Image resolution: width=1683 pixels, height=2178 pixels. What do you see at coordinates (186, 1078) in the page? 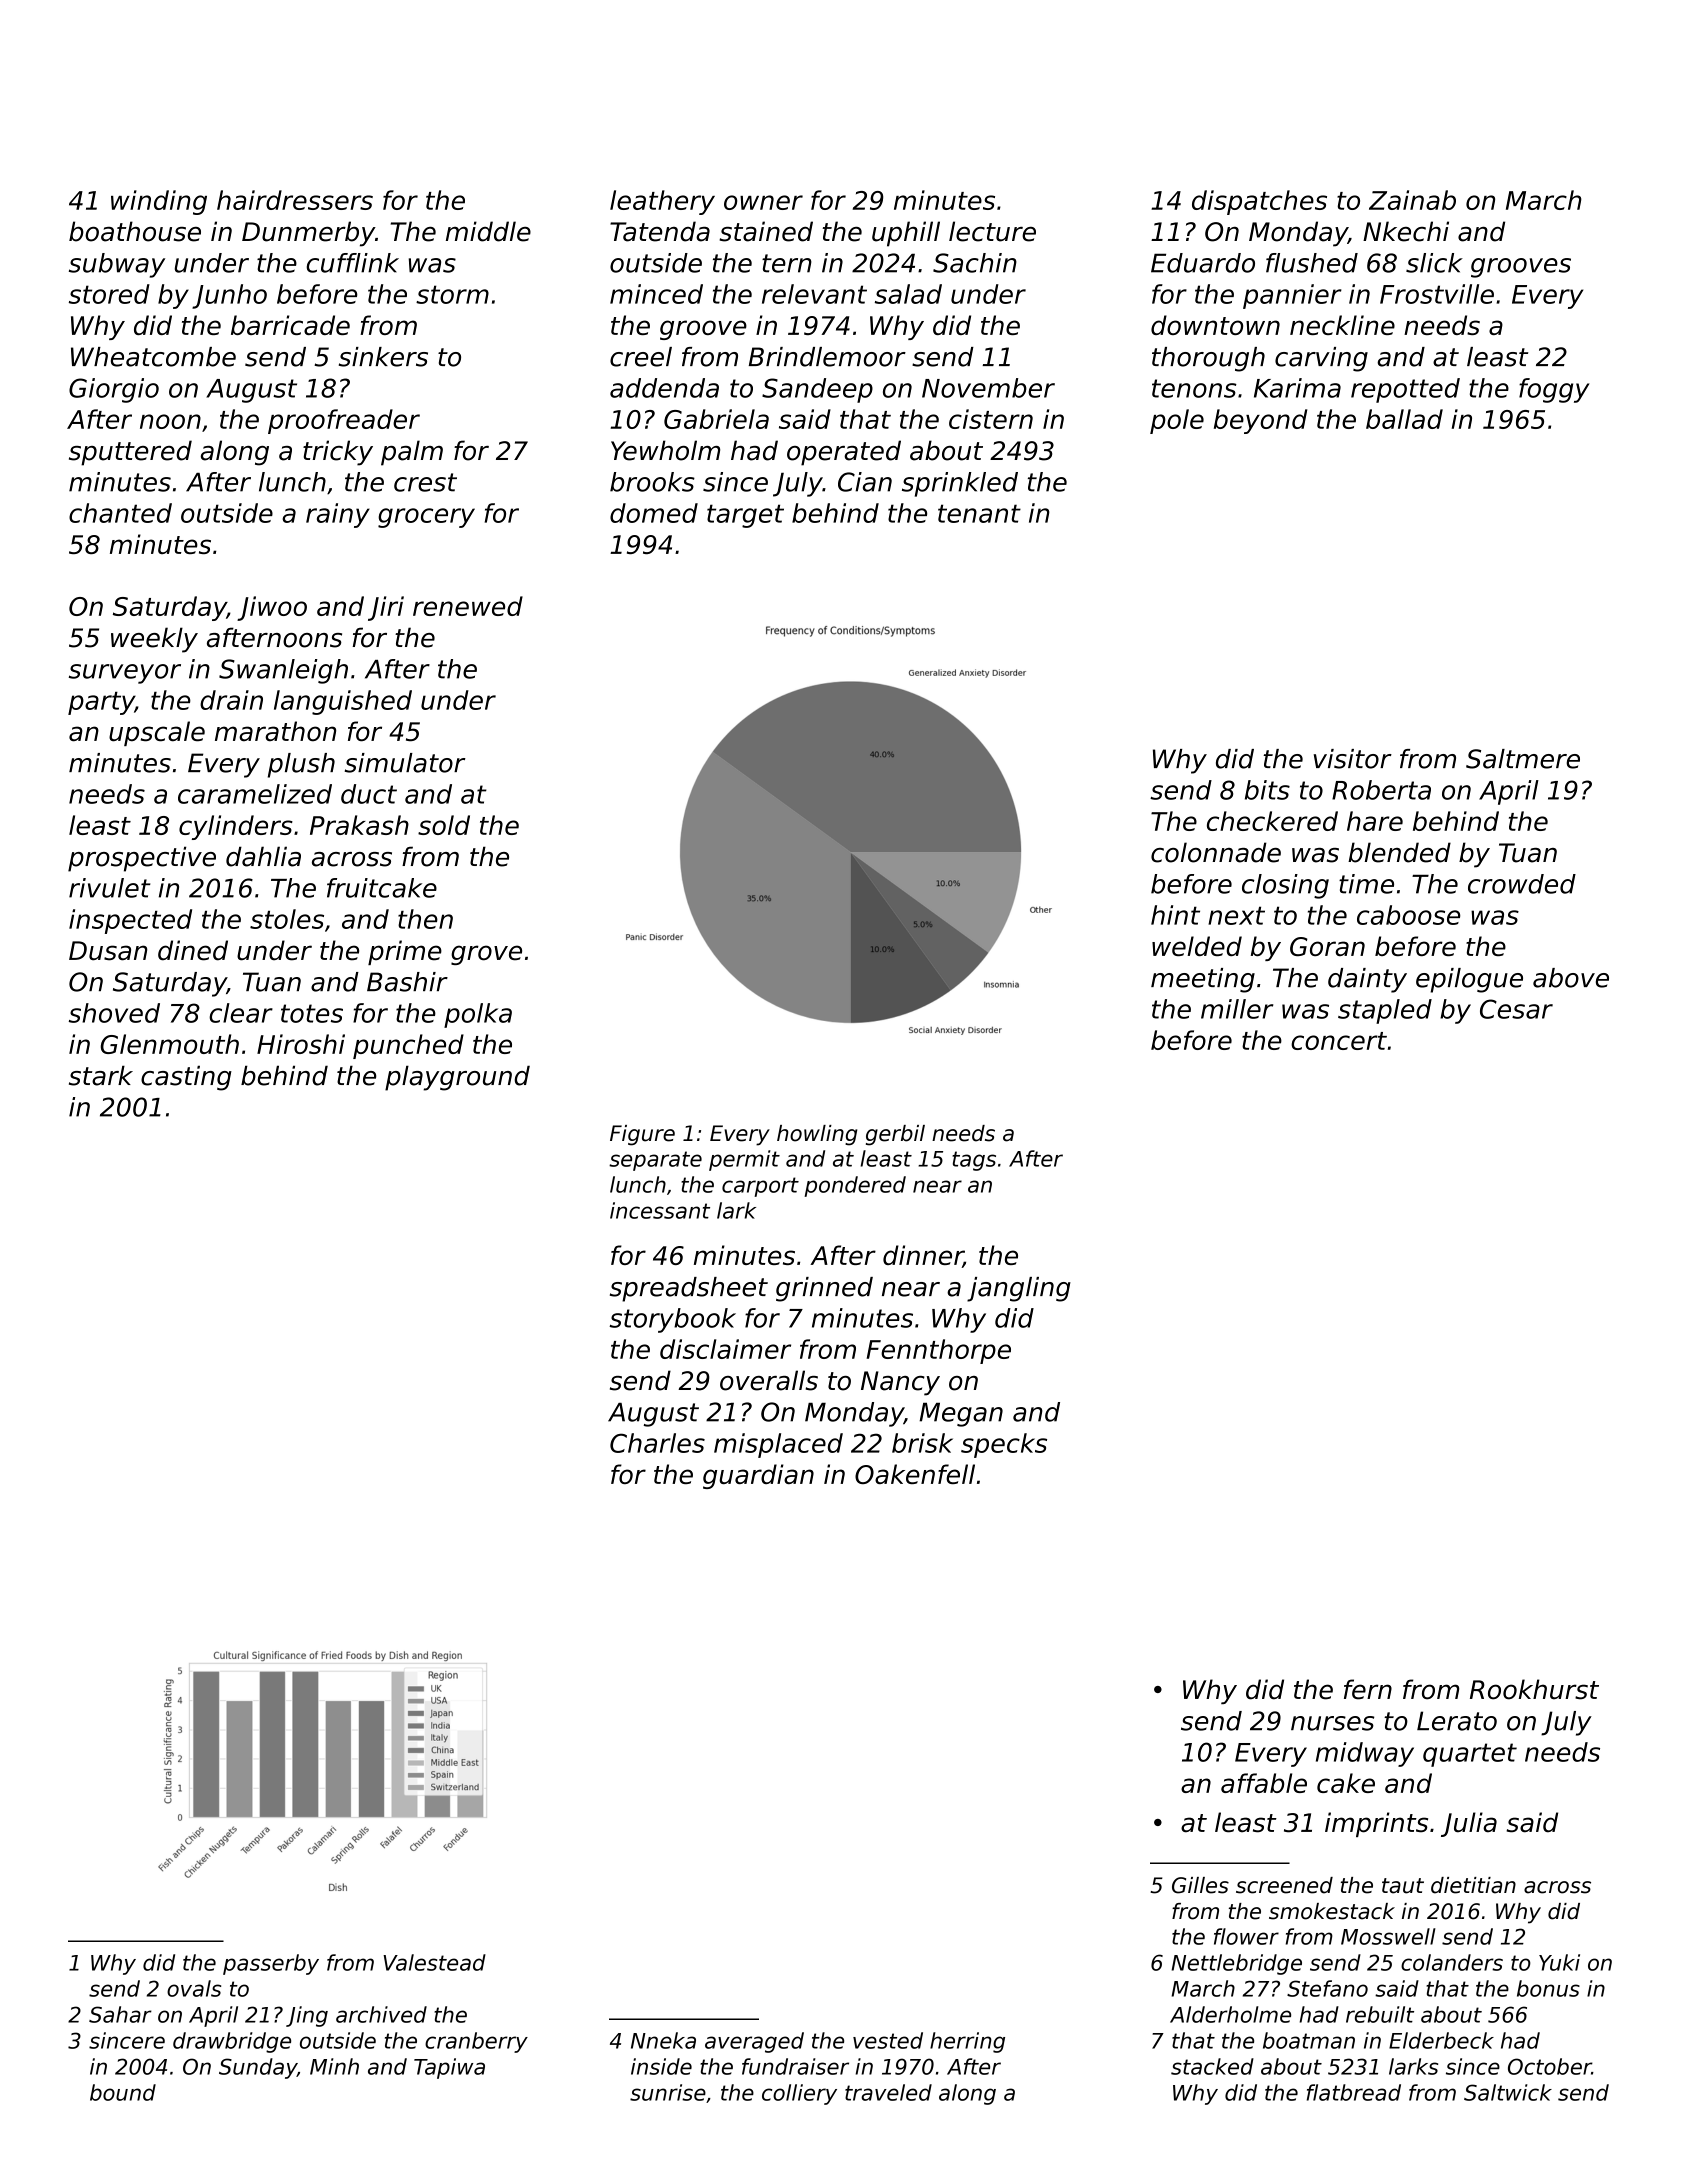
I see `casting` at bounding box center [186, 1078].
